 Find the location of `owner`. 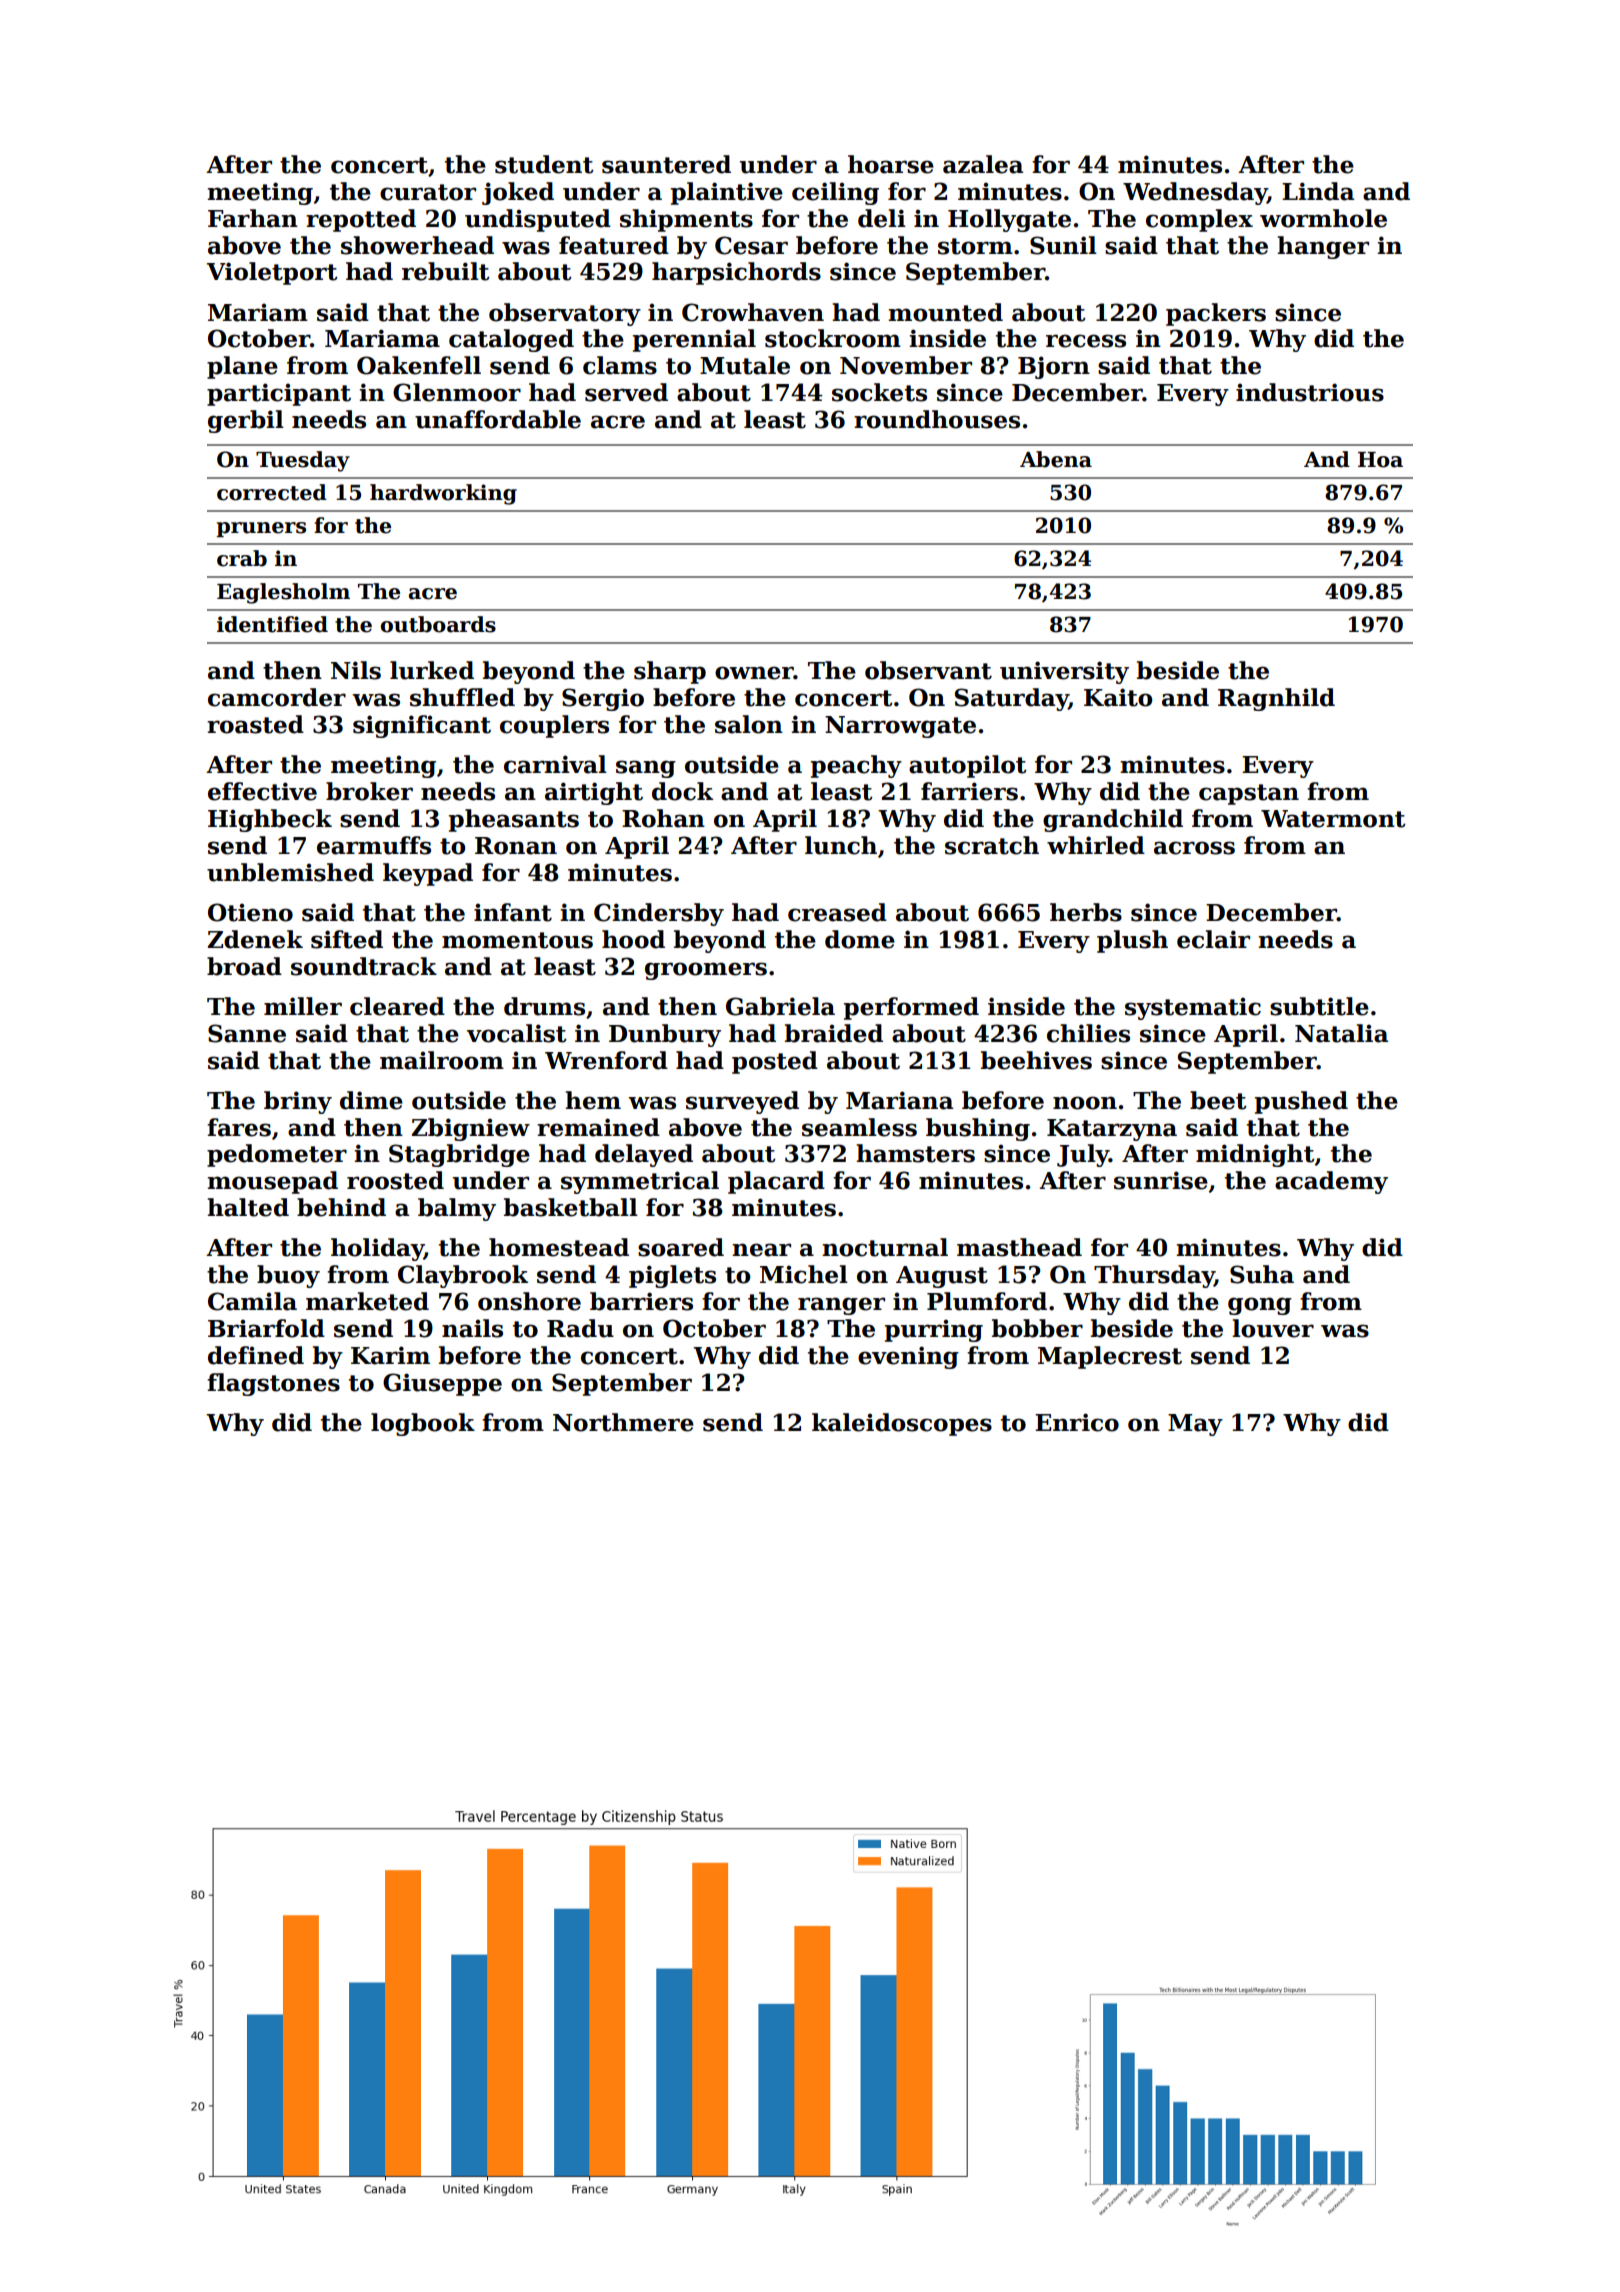

owner is located at coordinates (754, 673).
